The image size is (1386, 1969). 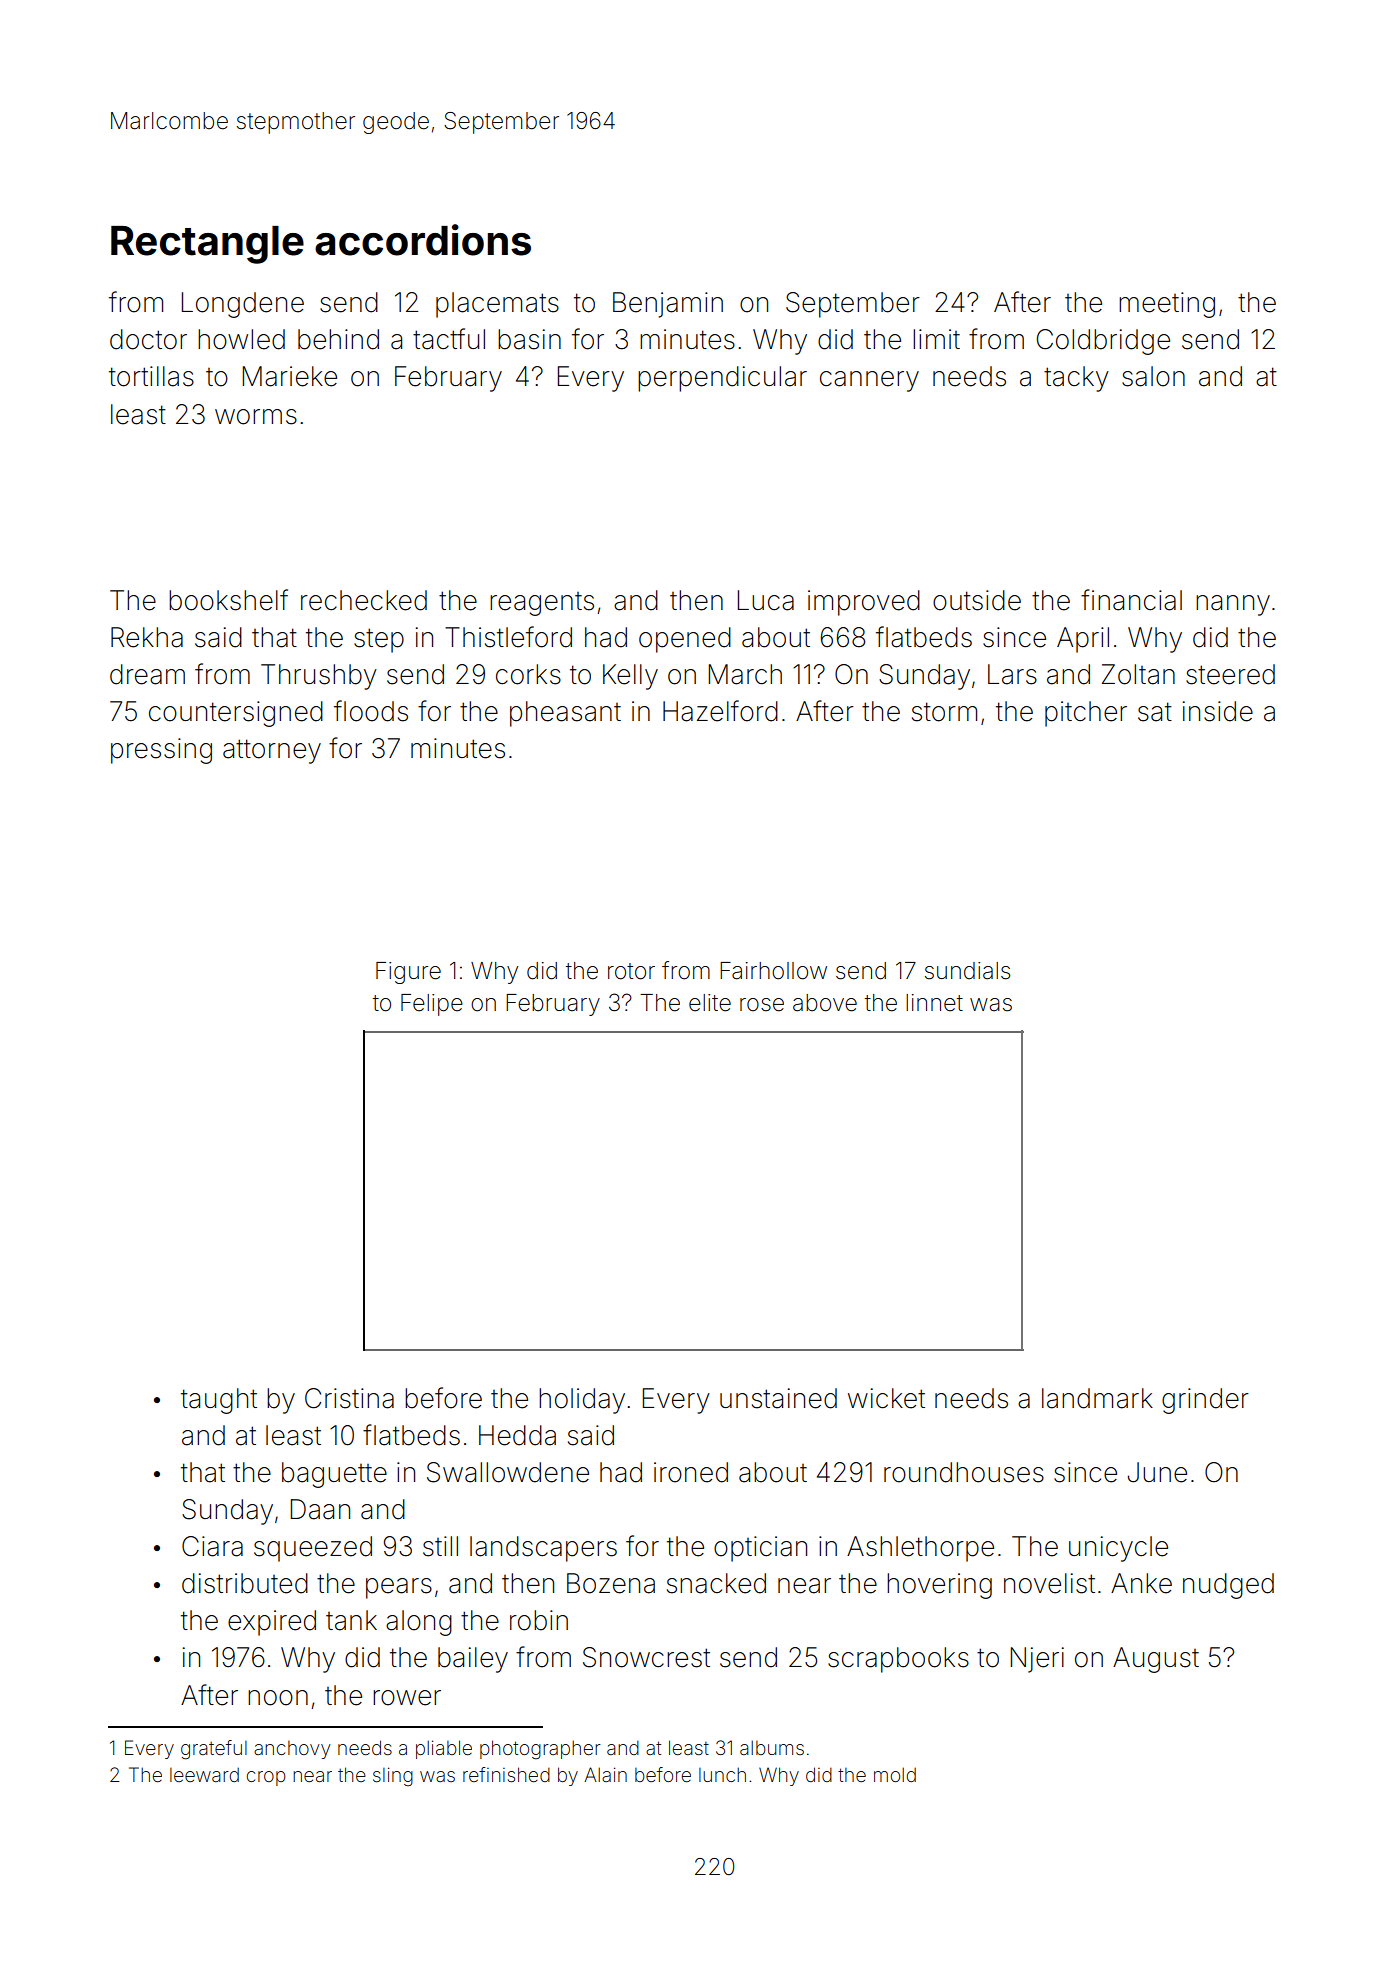 I want to click on Cristina, so click(x=349, y=1398).
